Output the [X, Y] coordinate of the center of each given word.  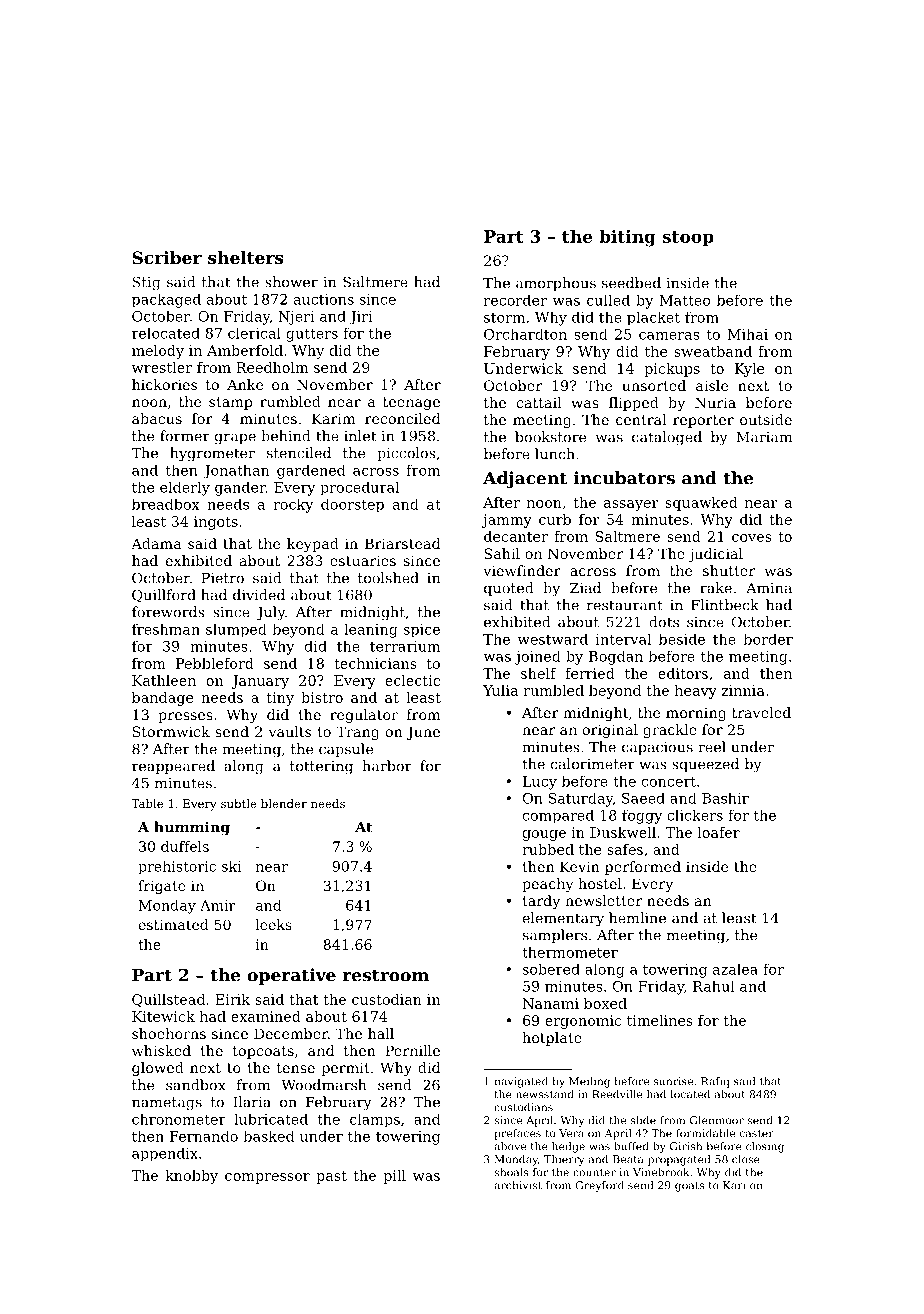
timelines [660, 1020]
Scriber [167, 257]
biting [627, 238]
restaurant [625, 605]
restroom [386, 975]
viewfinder [522, 570]
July [270, 613]
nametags [167, 1104]
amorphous [556, 284]
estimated [173, 924]
